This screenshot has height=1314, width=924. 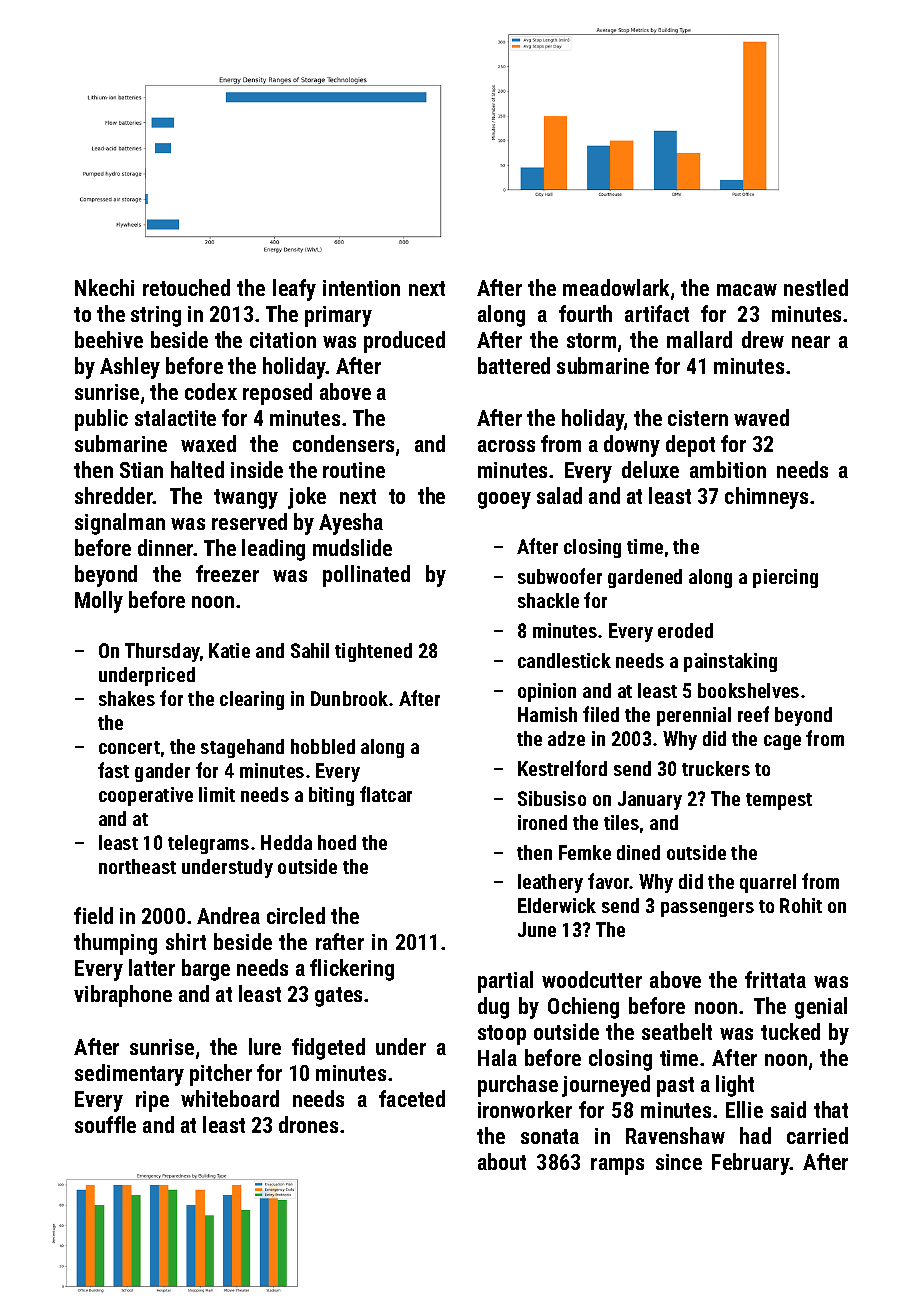 I want to click on leafy, so click(x=294, y=290).
